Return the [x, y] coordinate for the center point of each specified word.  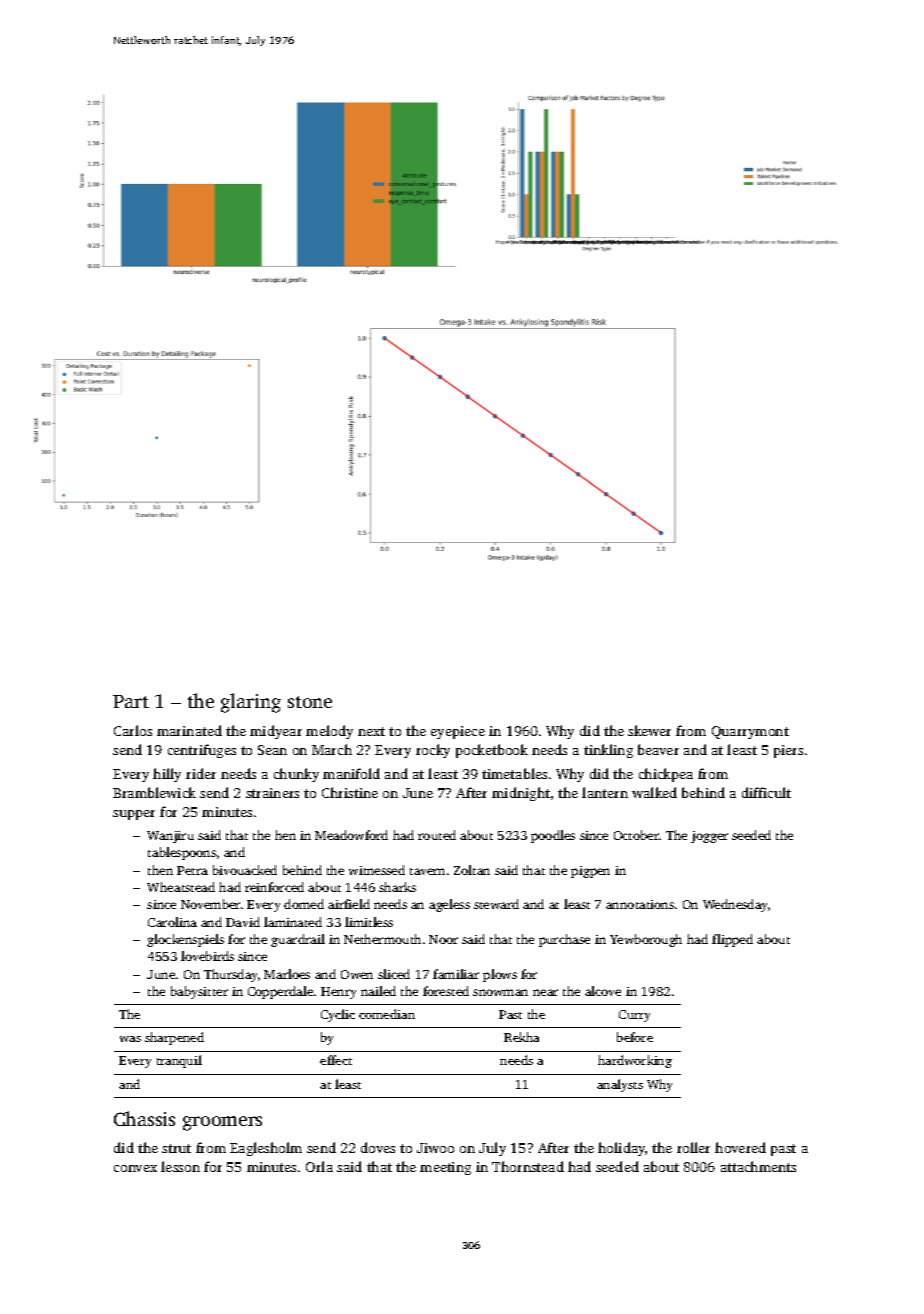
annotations [640, 904]
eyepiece [458, 732]
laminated [293, 922]
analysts [620, 1085]
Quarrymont [750, 732]
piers [788, 751]
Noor [443, 939]
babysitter [199, 992]
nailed [378, 991]
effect [336, 1060]
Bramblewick [154, 792]
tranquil [179, 1061]
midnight [521, 794]
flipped [732, 940]
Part [131, 701]
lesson [180, 1166]
